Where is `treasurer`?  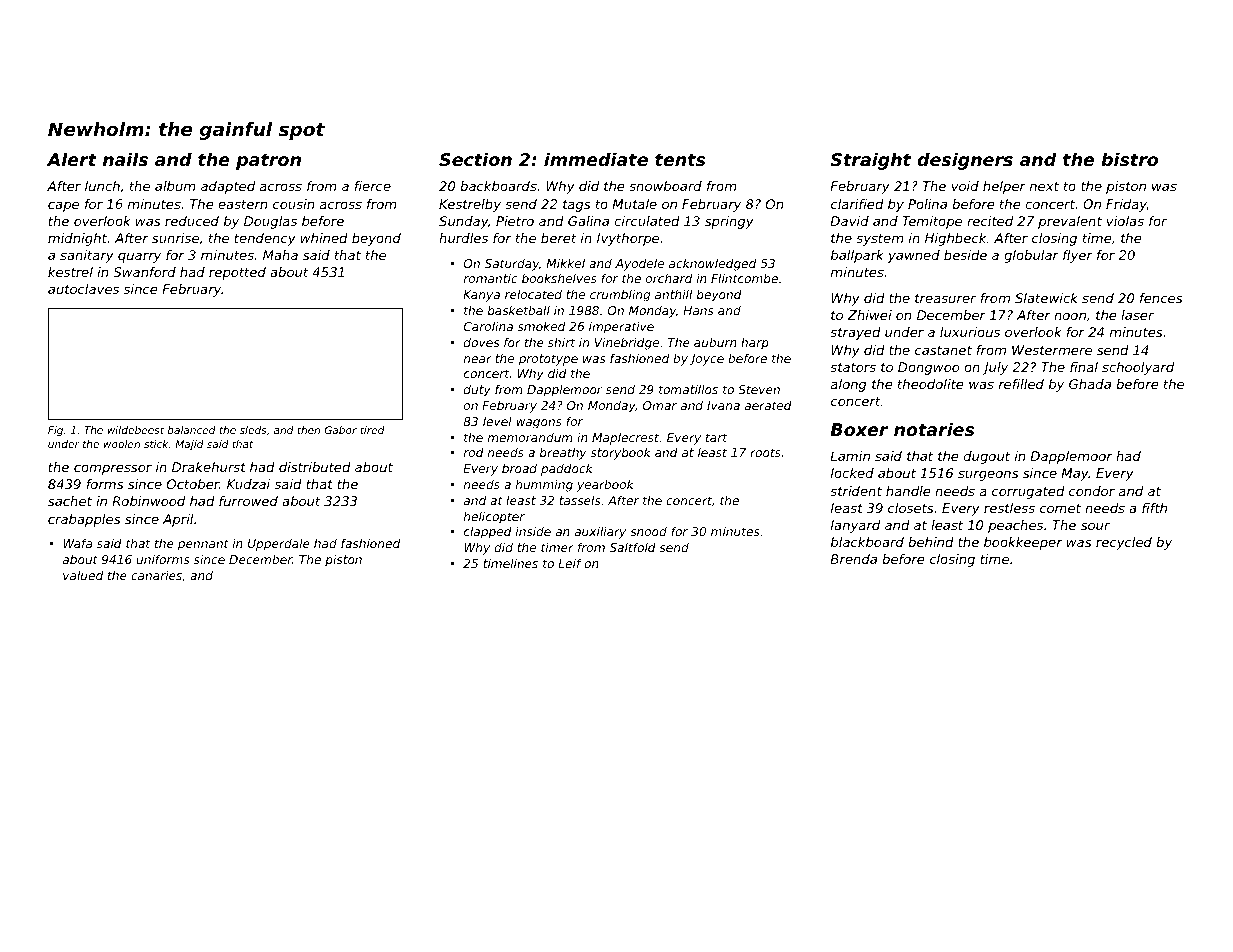
treasurer is located at coordinates (945, 298).
